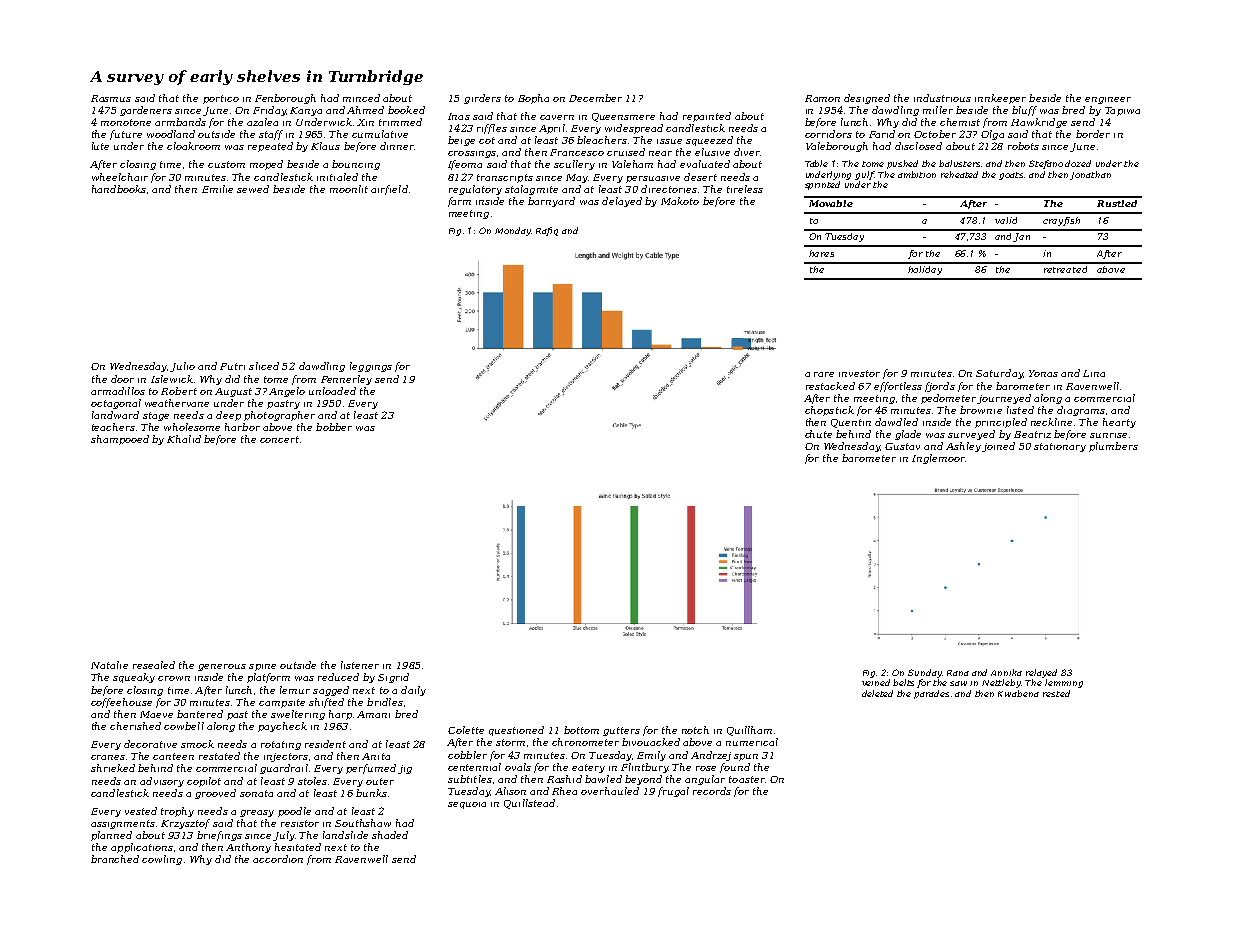  Describe the element at coordinates (334, 427) in the page. I see `bobber` at that location.
